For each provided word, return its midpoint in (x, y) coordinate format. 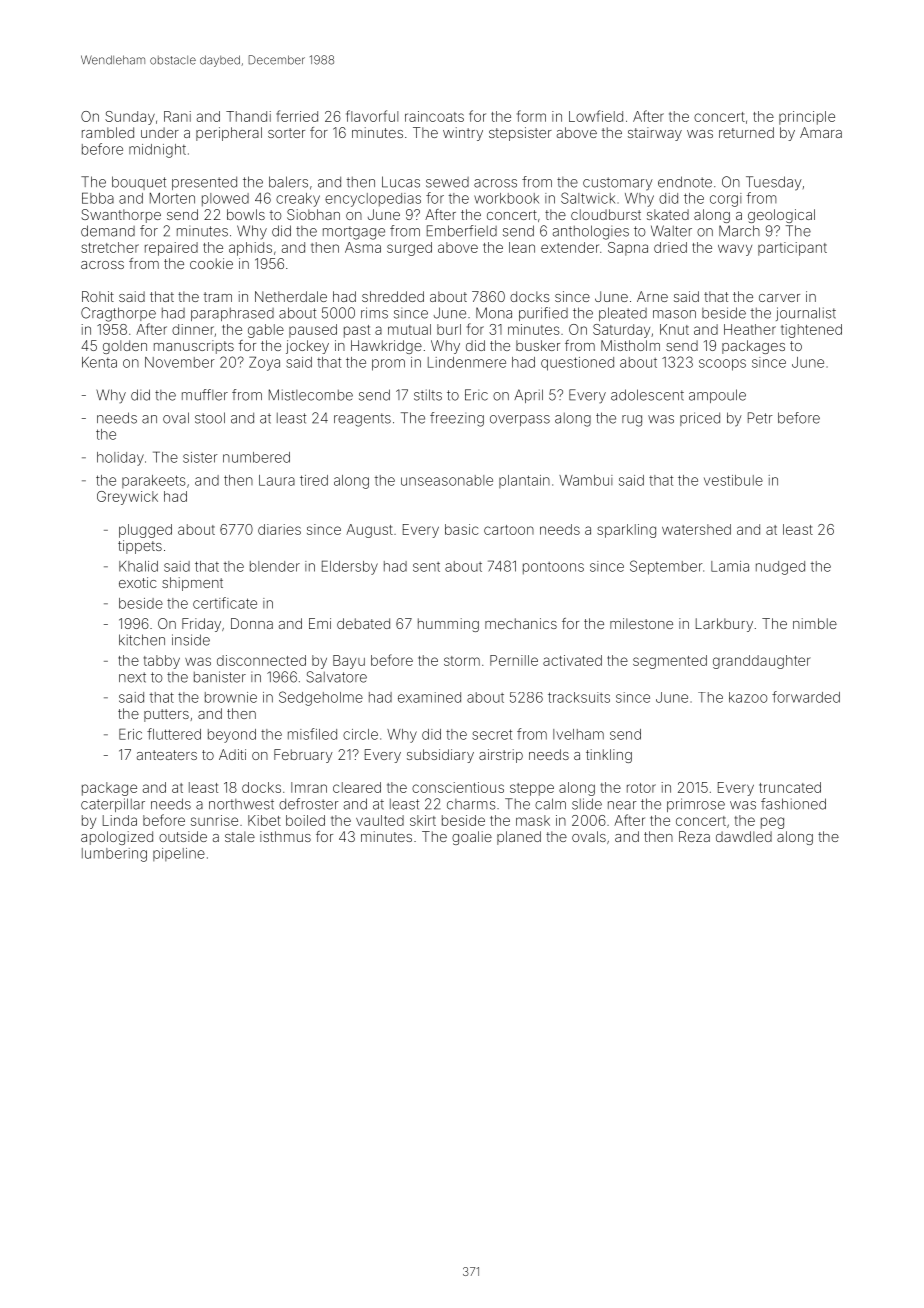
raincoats (434, 116)
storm (462, 661)
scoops (722, 365)
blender (275, 566)
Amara (821, 132)
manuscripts (194, 347)
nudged (780, 568)
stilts (428, 395)
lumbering (114, 855)
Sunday (130, 118)
